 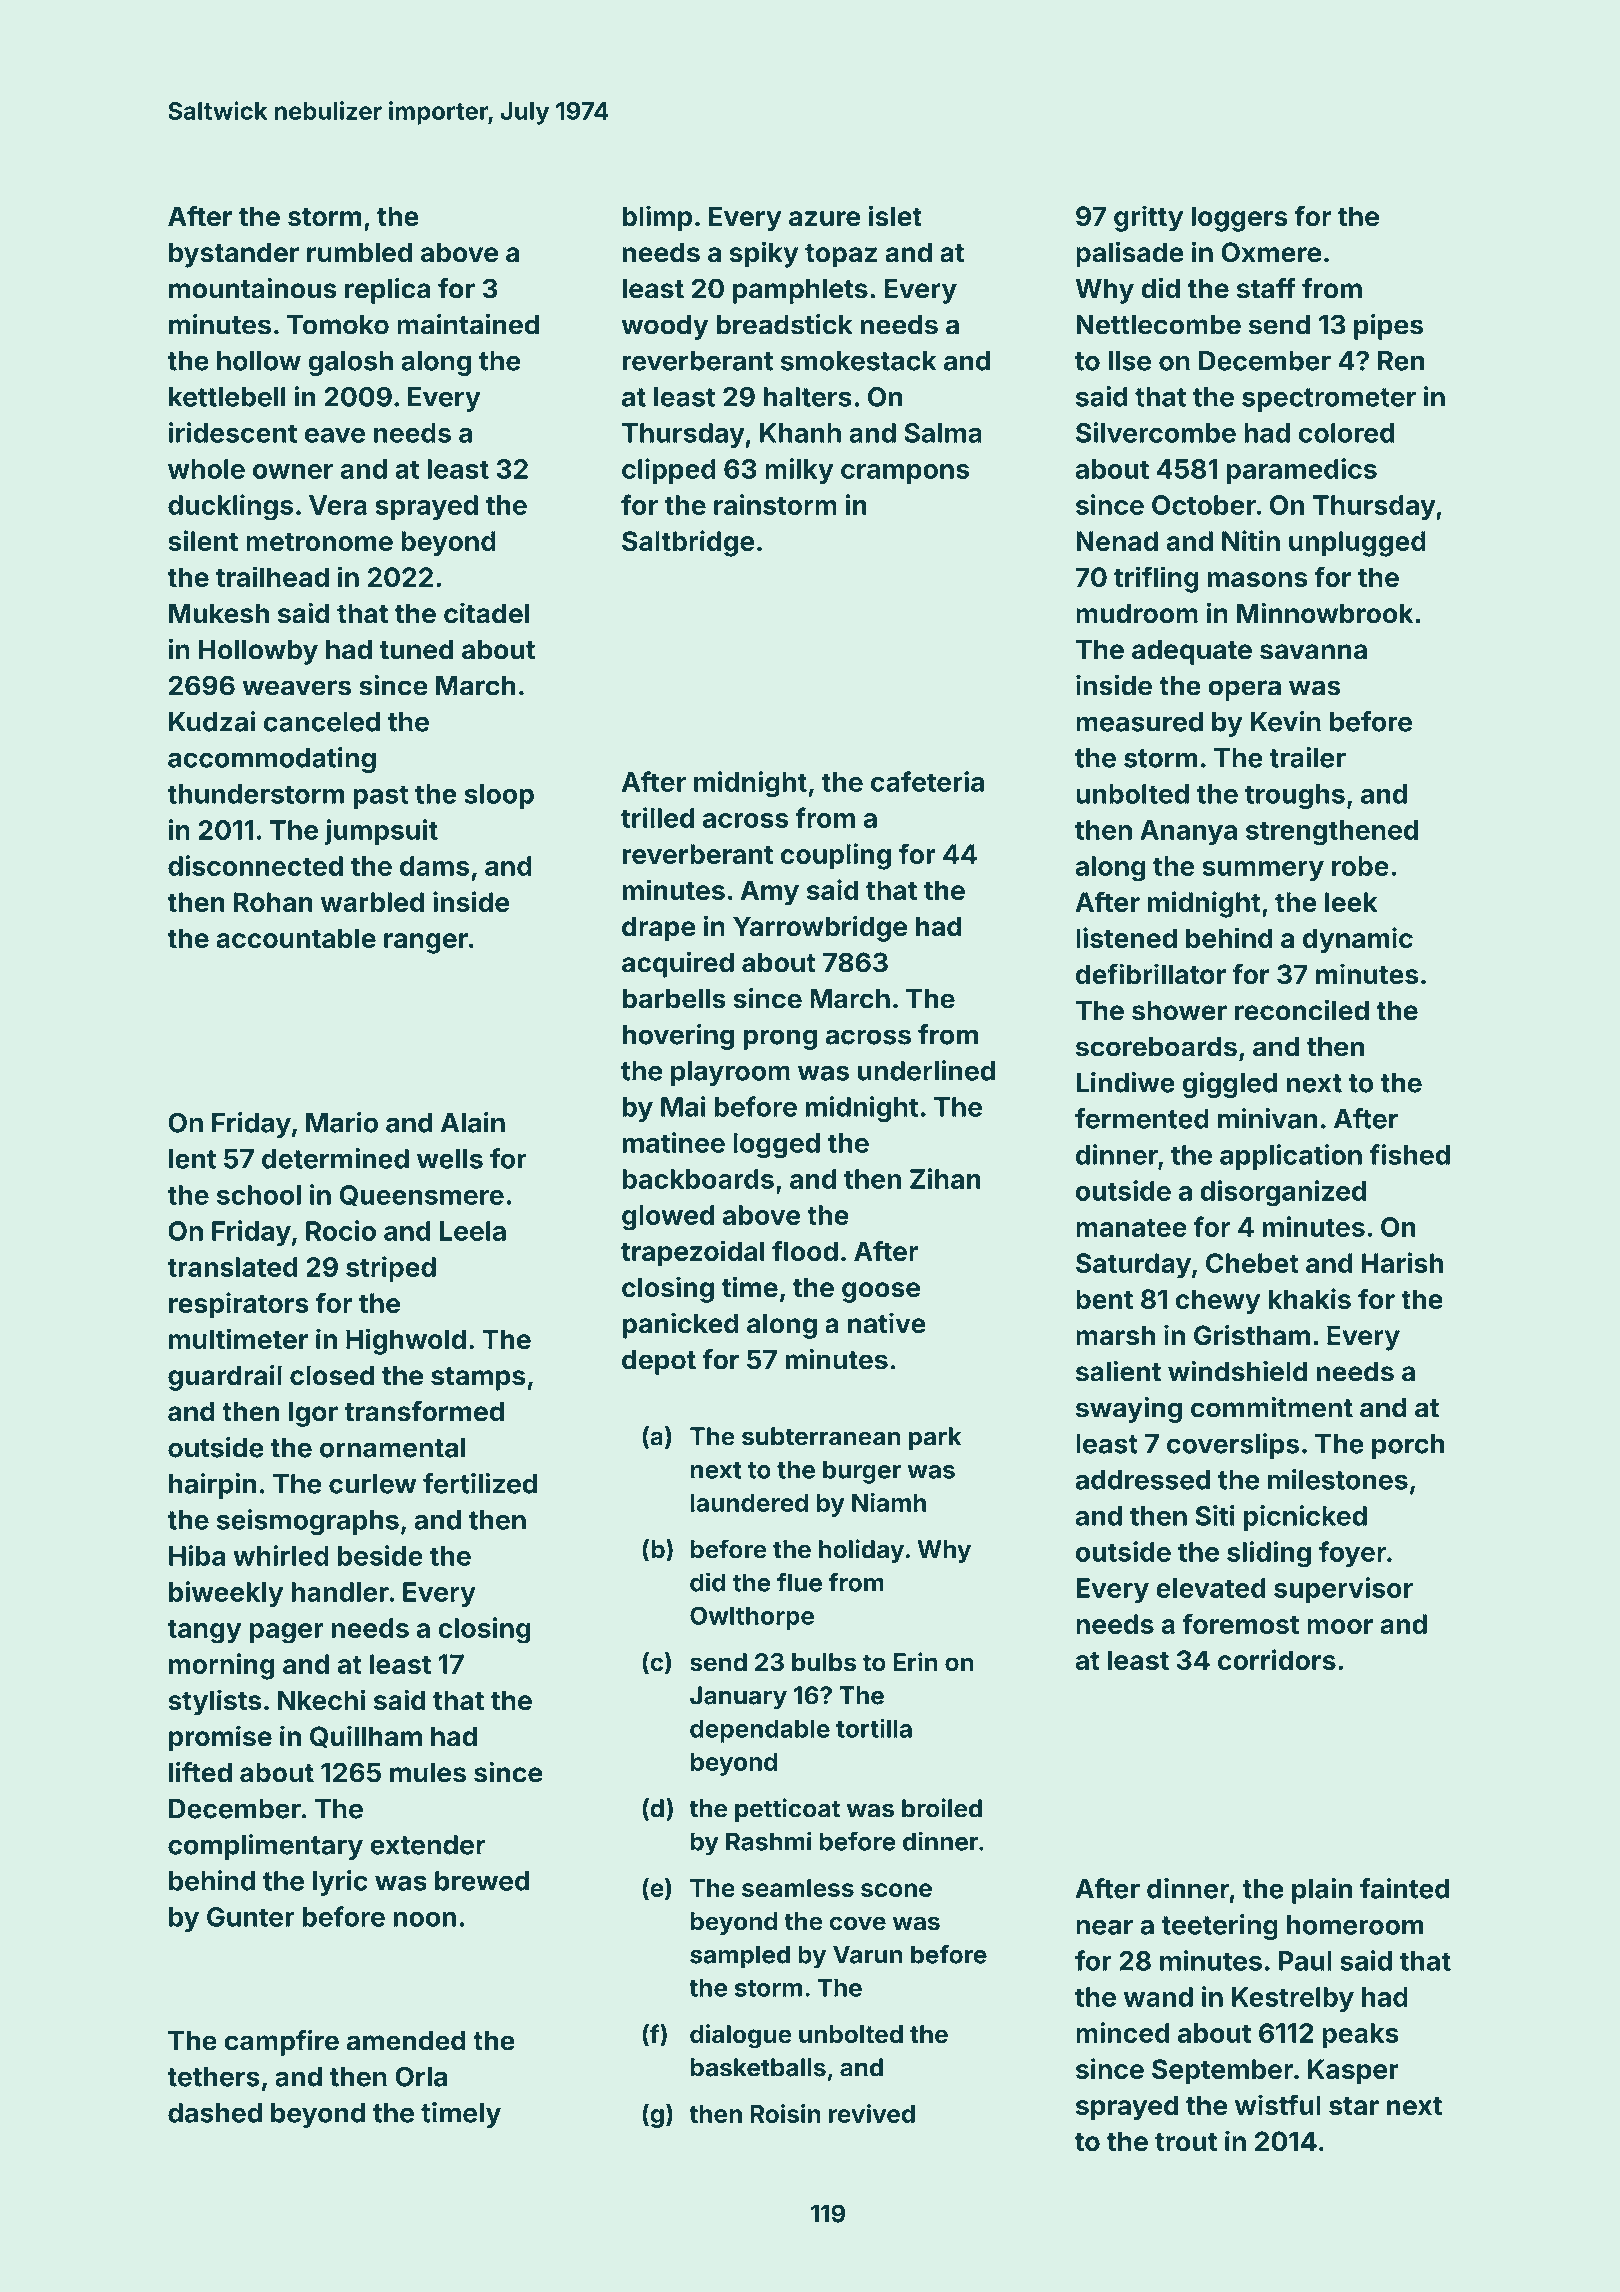 What do you see at coordinates (935, 1438) in the page?
I see `park` at bounding box center [935, 1438].
